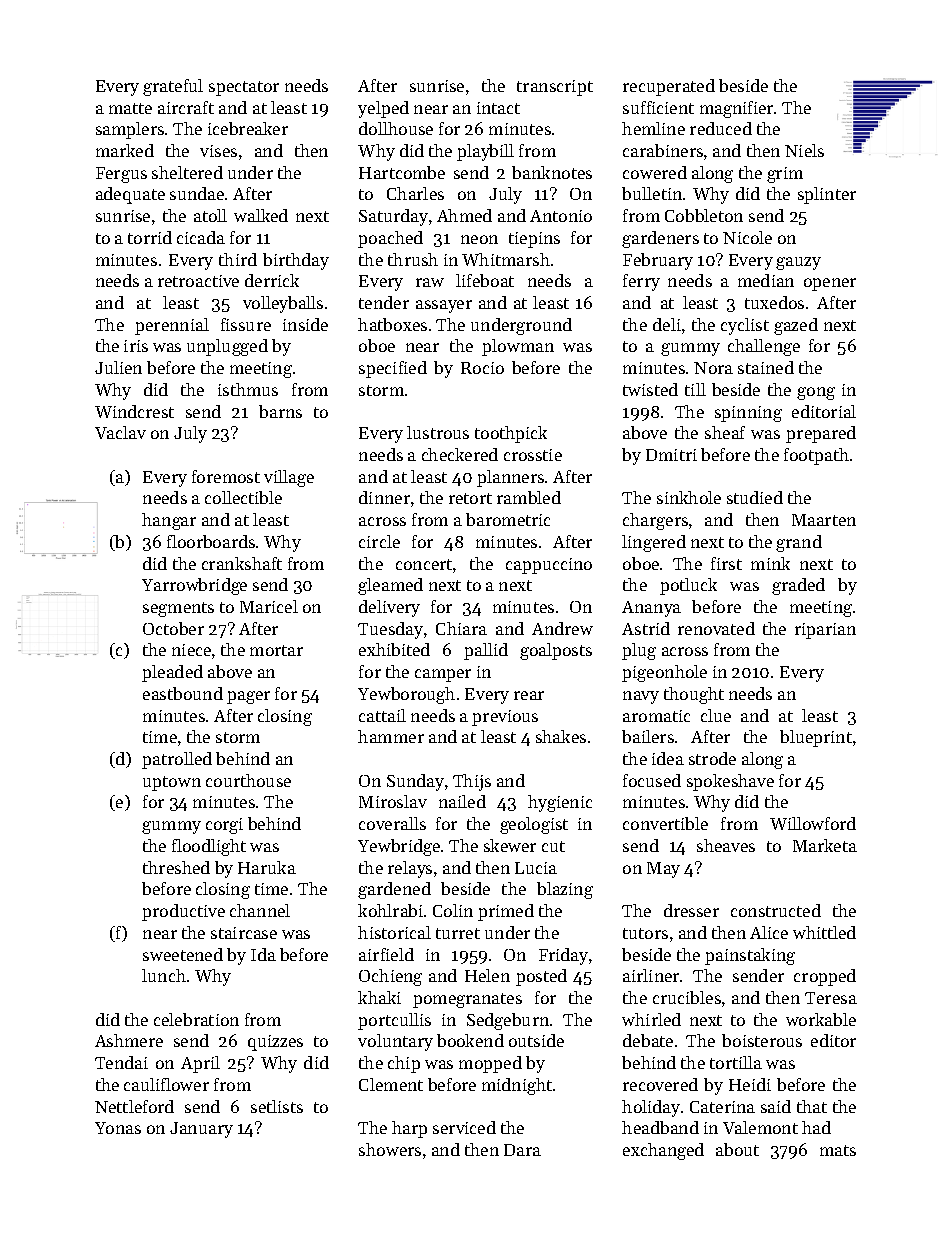 Image resolution: width=952 pixels, height=1233 pixels. Describe the element at coordinates (130, 108) in the screenshot. I see `matte` at that location.
